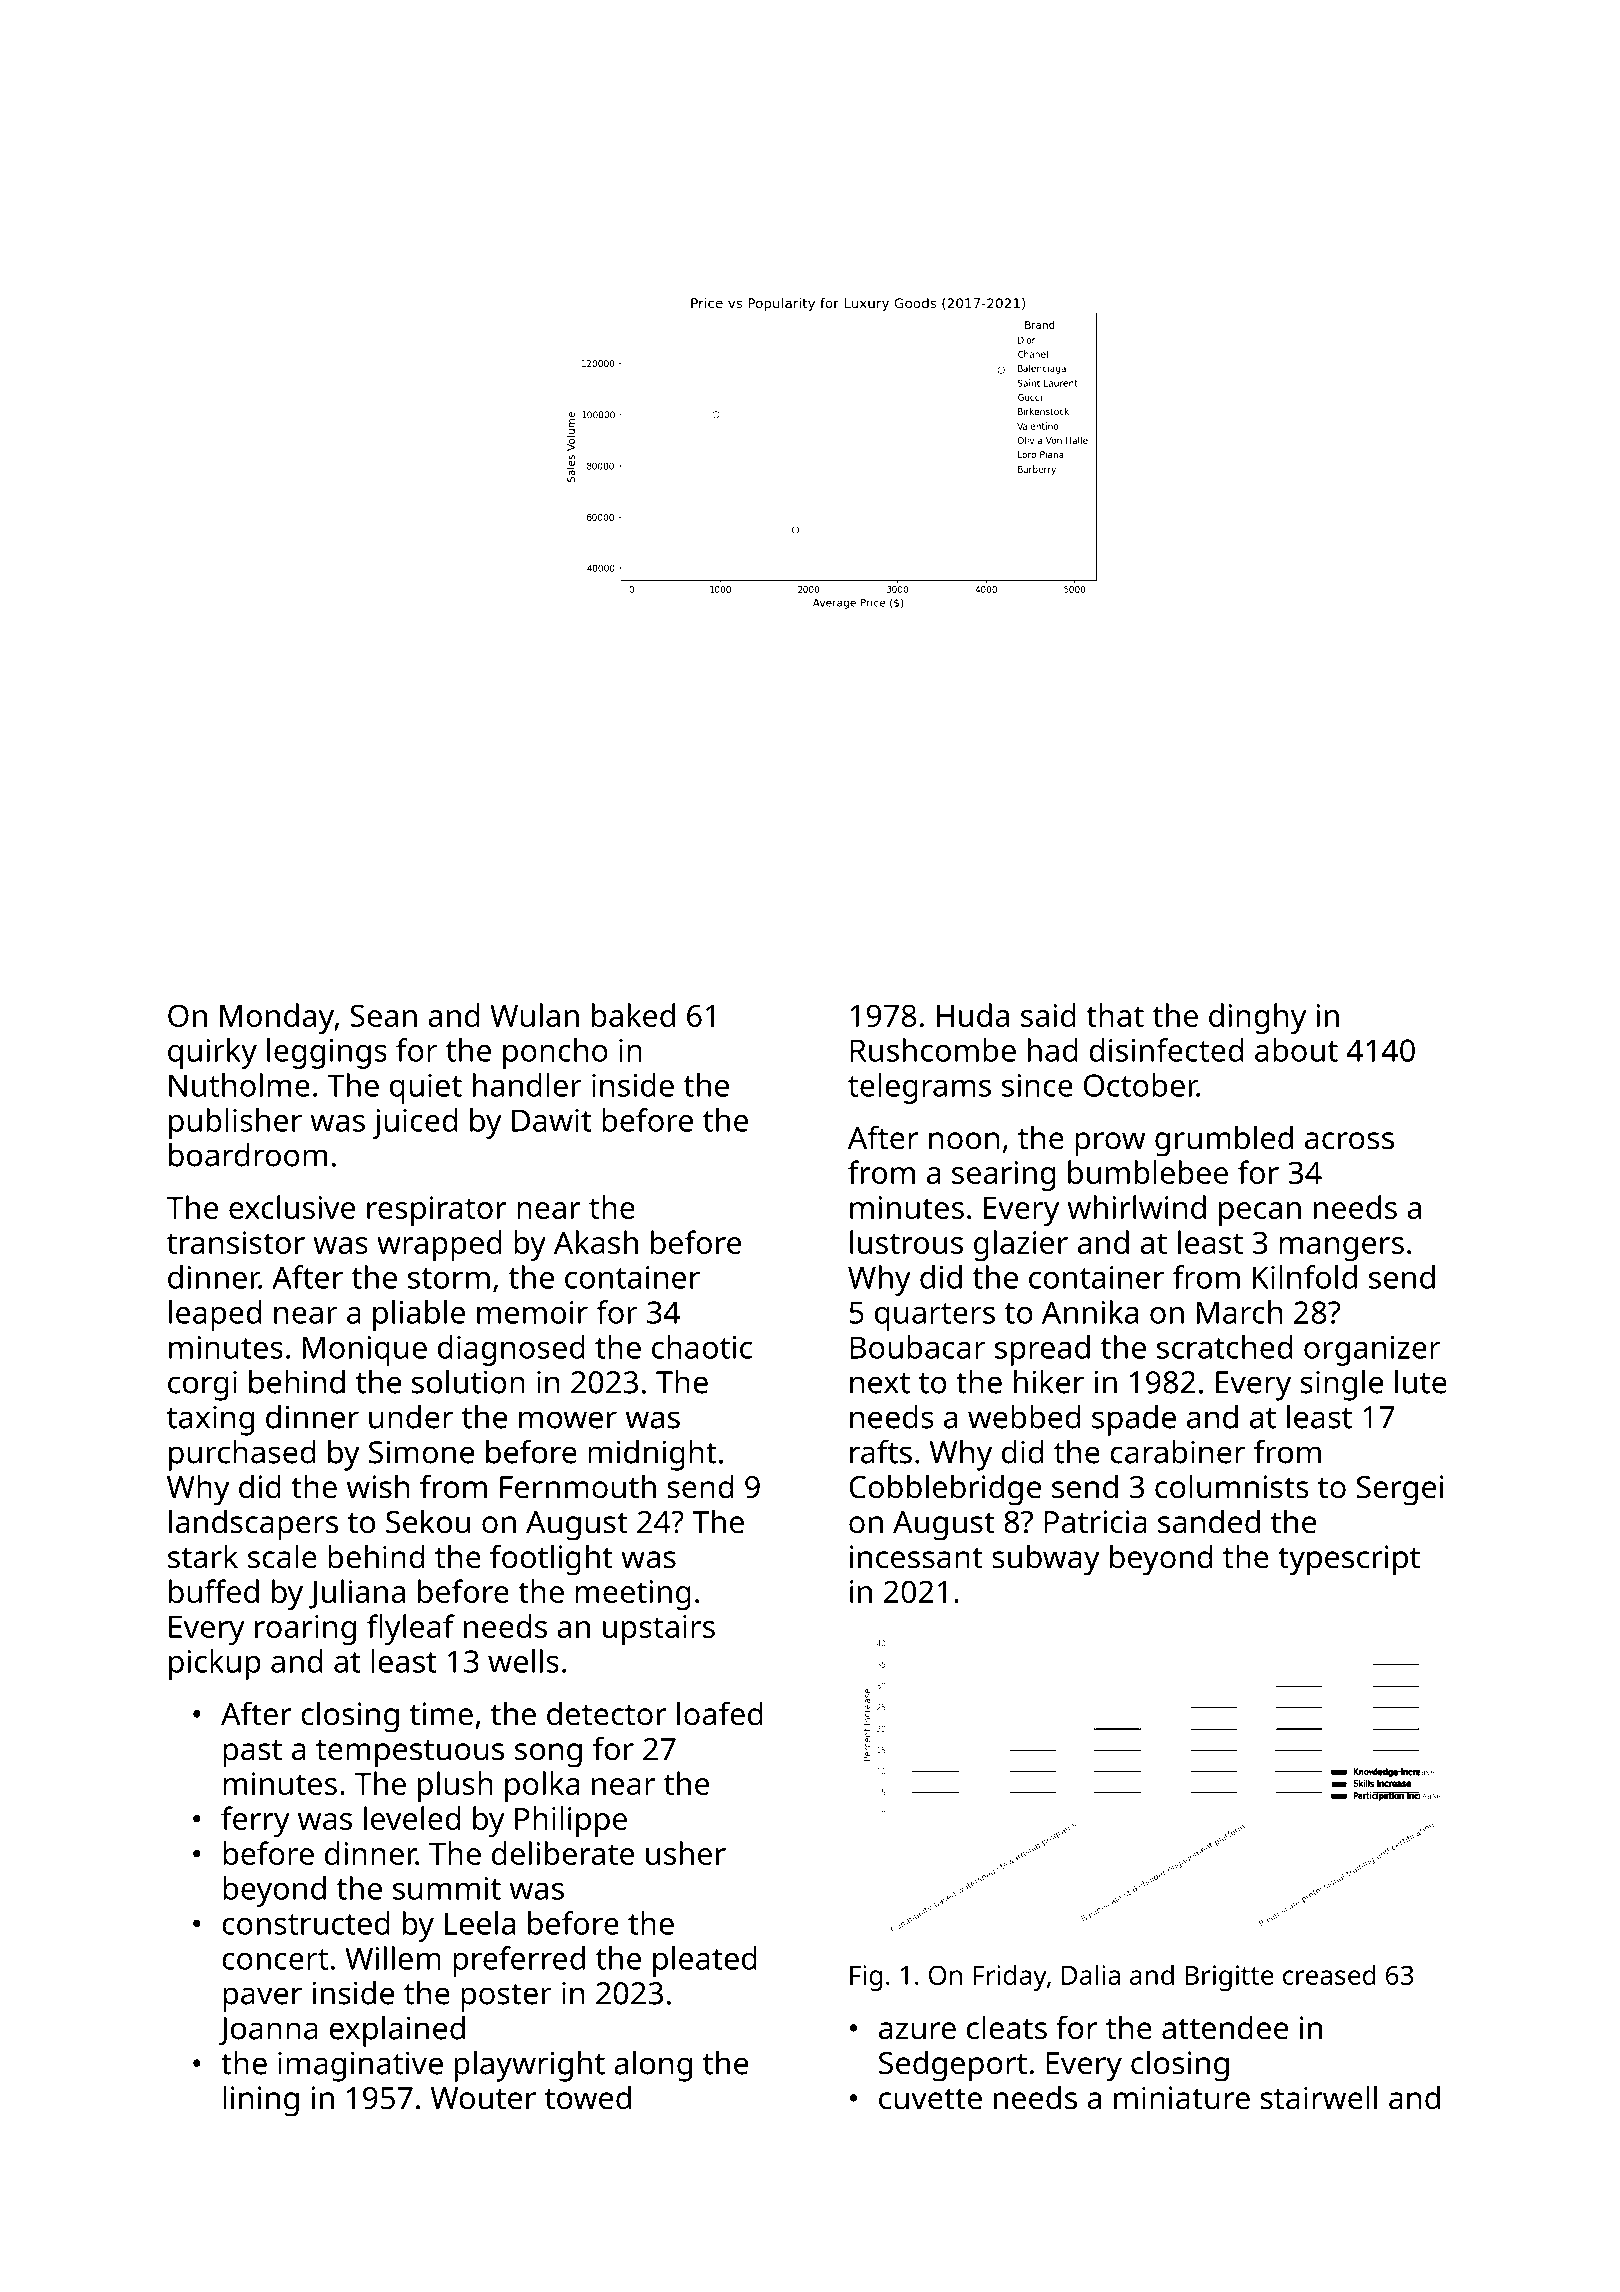 This screenshot has width=1620, height=2292. I want to click on explained, so click(397, 2031).
